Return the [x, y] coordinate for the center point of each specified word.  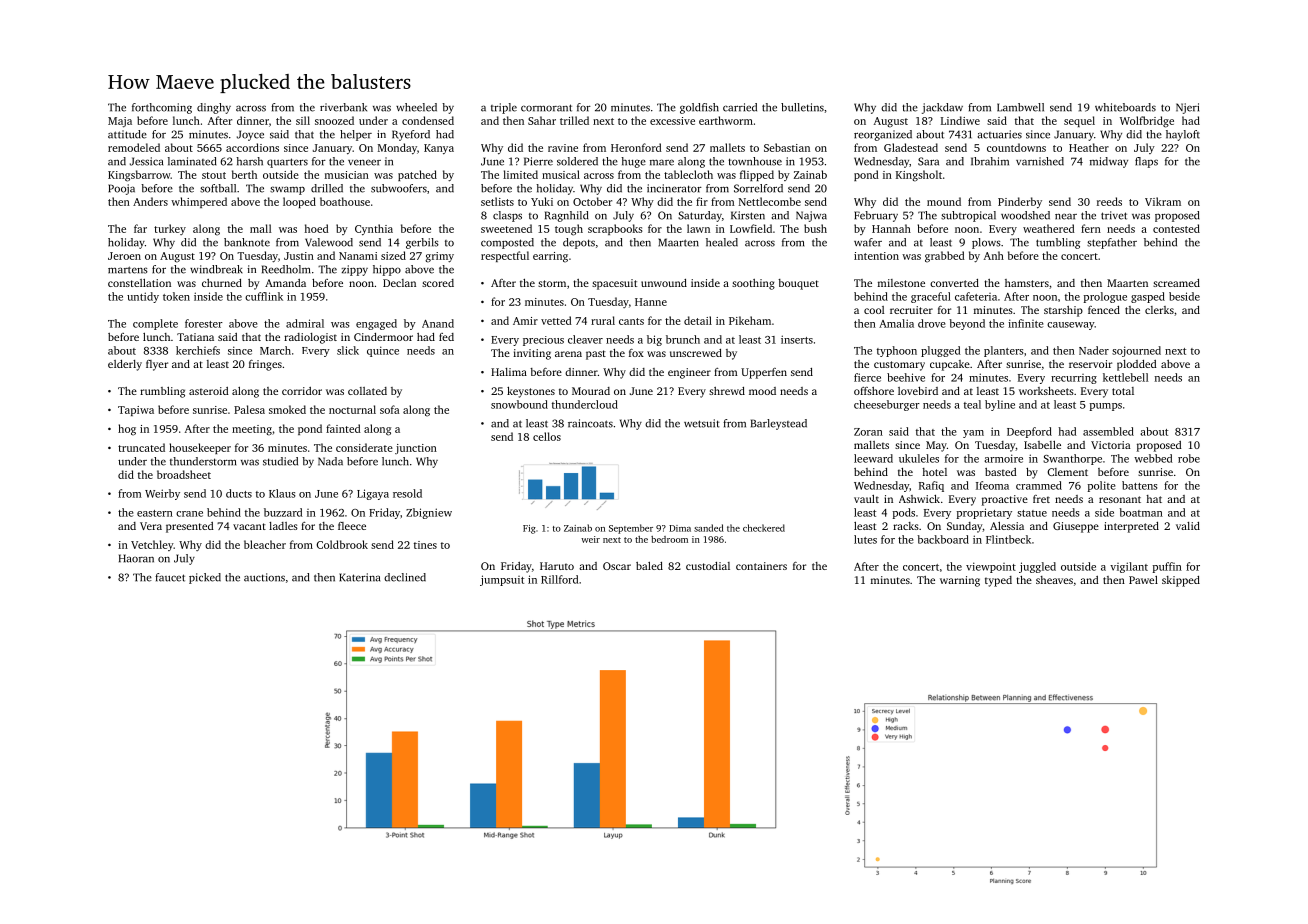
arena [568, 354]
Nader [1094, 350]
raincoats [590, 423]
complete [155, 324]
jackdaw [942, 108]
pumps [1106, 407]
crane [189, 514]
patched [417, 175]
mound [944, 201]
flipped [757, 175]
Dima [680, 528]
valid [1188, 526]
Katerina [359, 577]
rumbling [162, 392]
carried [740, 107]
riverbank [343, 107]
